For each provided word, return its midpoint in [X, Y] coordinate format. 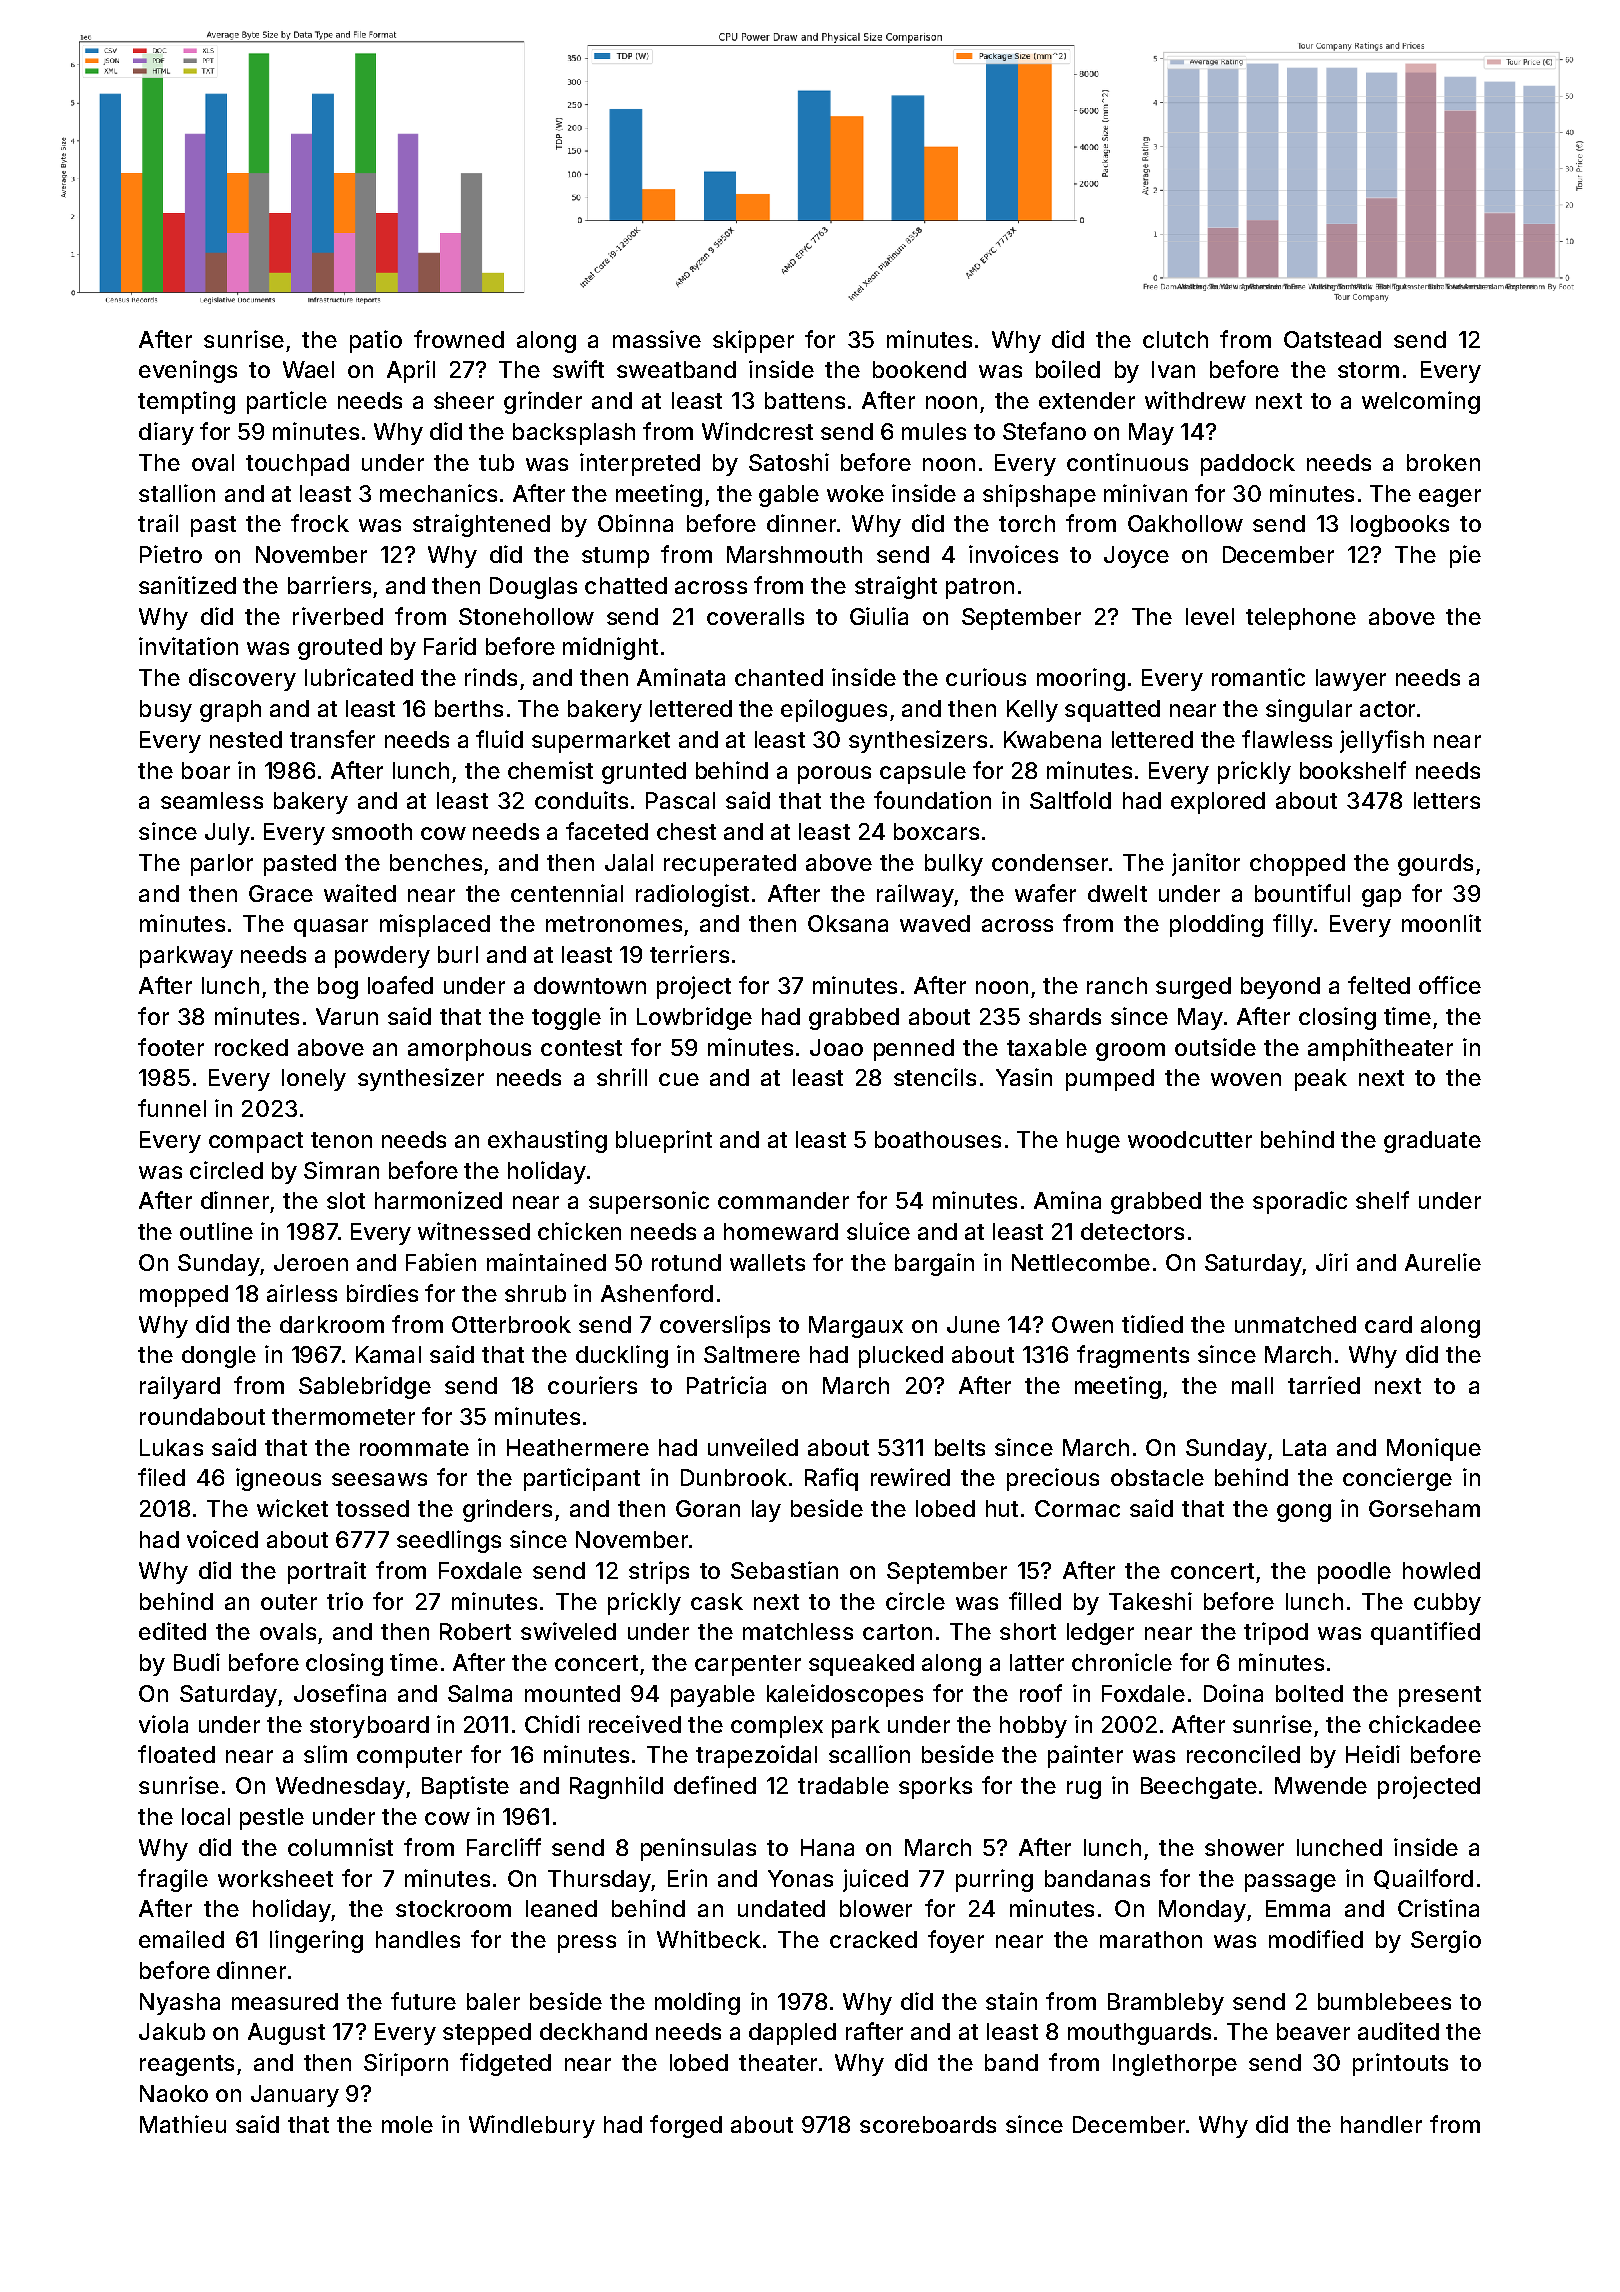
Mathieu [183, 2124]
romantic [1258, 677]
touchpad [297, 465]
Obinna [635, 523]
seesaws [379, 1479]
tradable [843, 1785]
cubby [1447, 1604]
